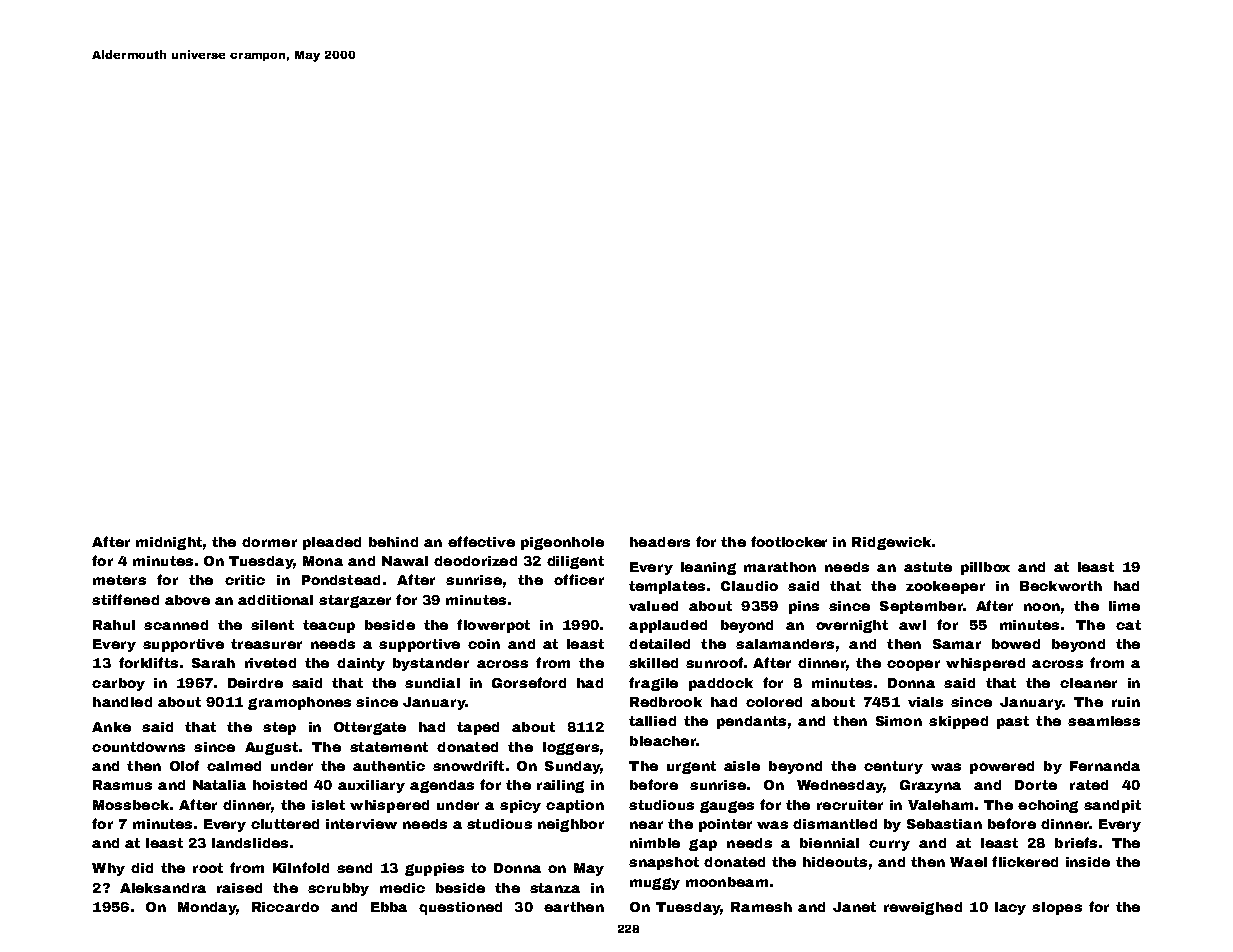 Image resolution: width=1233 pixels, height=952 pixels. I want to click on stanza, so click(555, 888).
